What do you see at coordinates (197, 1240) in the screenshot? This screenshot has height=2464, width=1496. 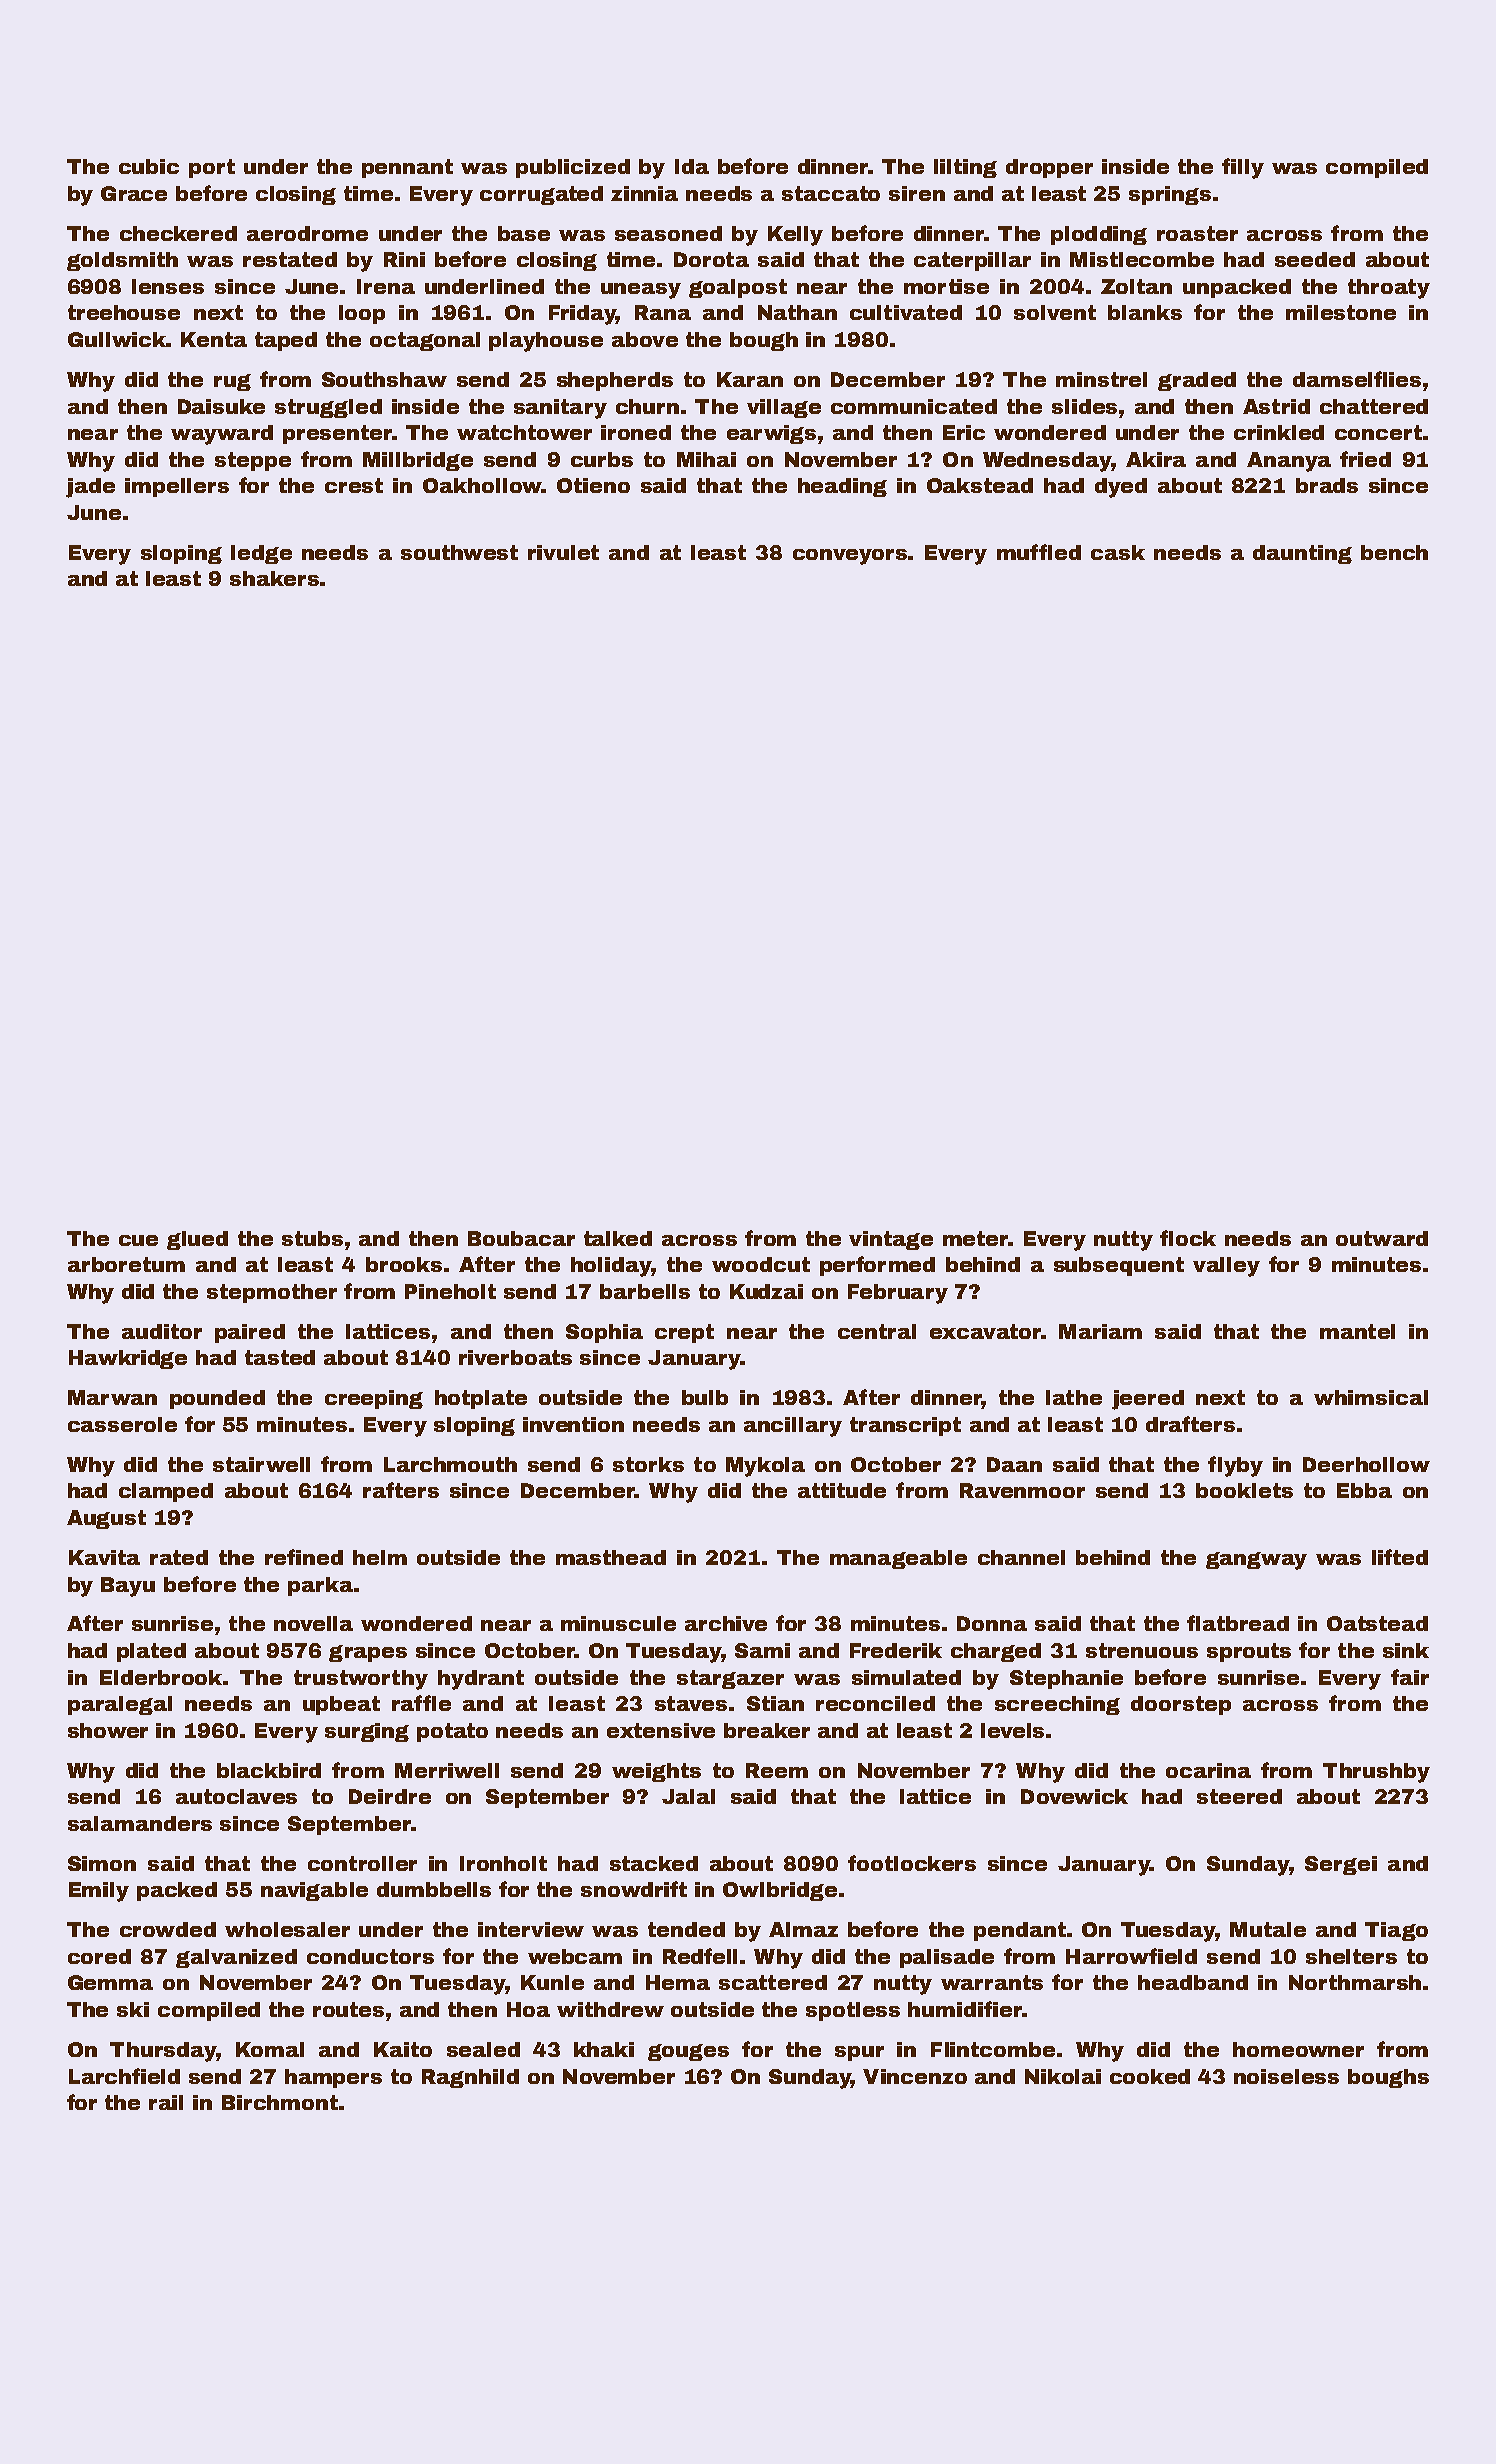 I see `glued` at bounding box center [197, 1240].
